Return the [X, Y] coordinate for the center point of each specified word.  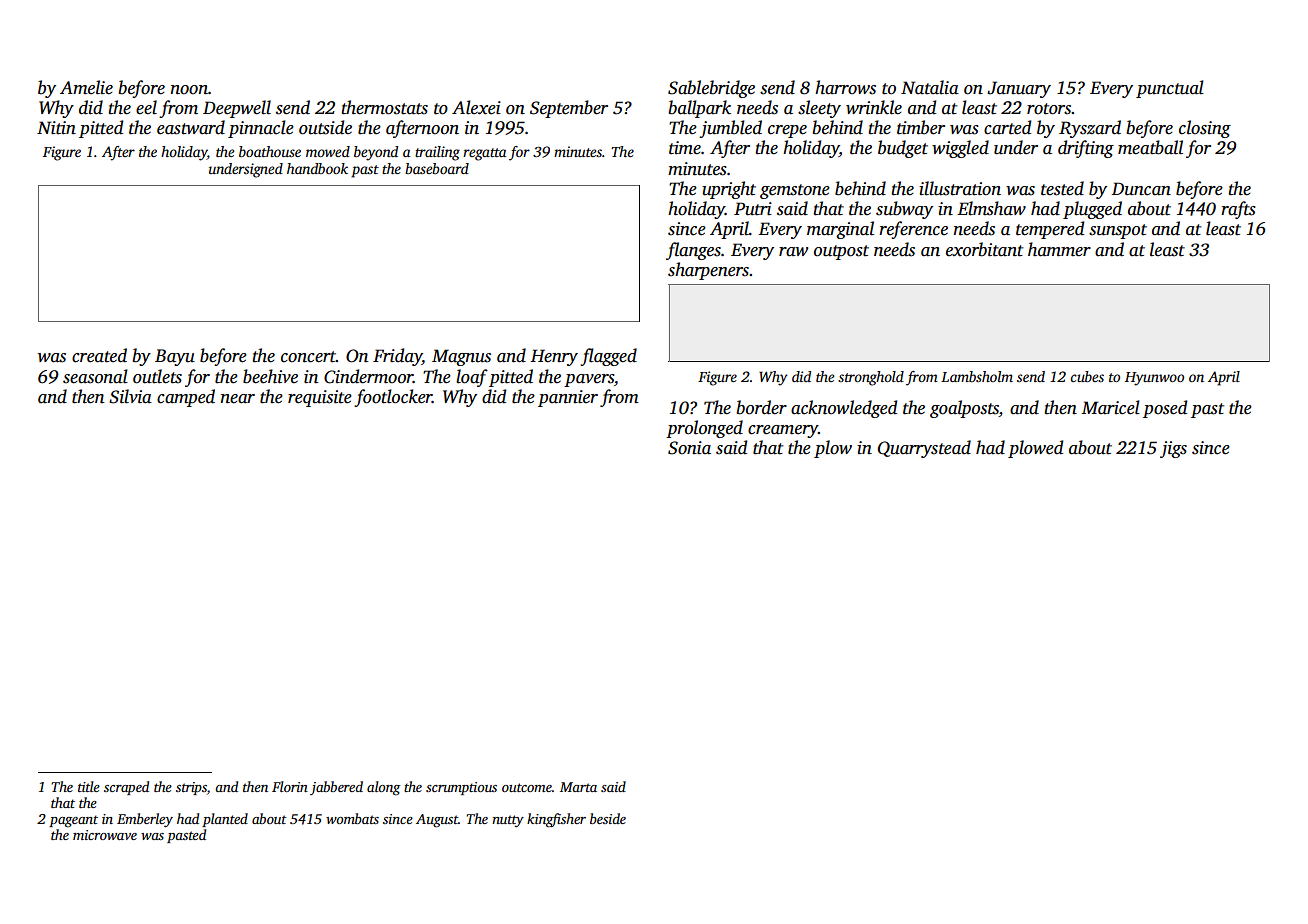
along [383, 788]
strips [191, 788]
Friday [397, 357]
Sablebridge [711, 89]
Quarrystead [924, 449]
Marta [578, 787]
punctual [1170, 89]
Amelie [86, 87]
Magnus [461, 357]
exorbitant [984, 249]
